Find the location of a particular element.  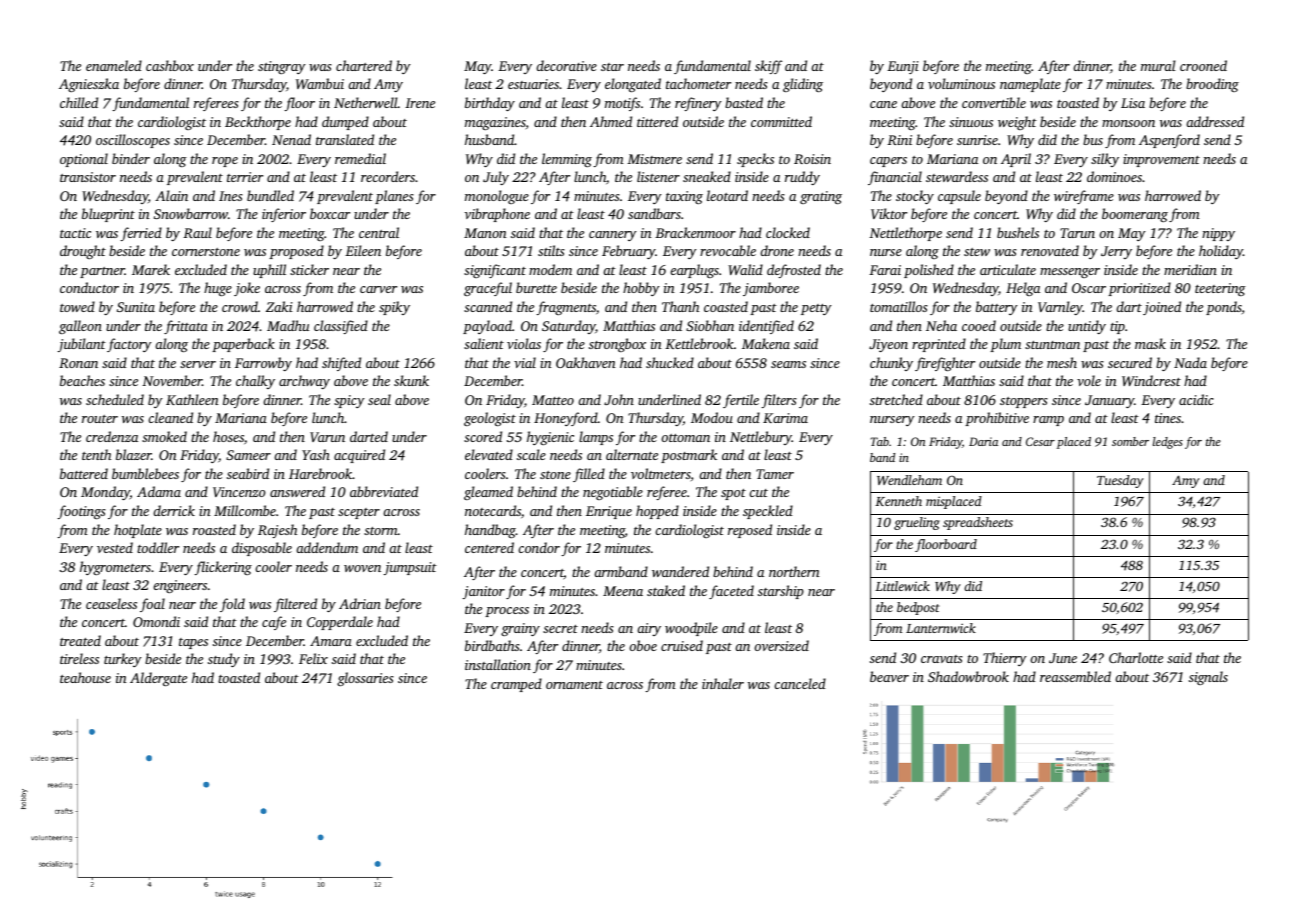

seabird is located at coordinates (248, 473).
